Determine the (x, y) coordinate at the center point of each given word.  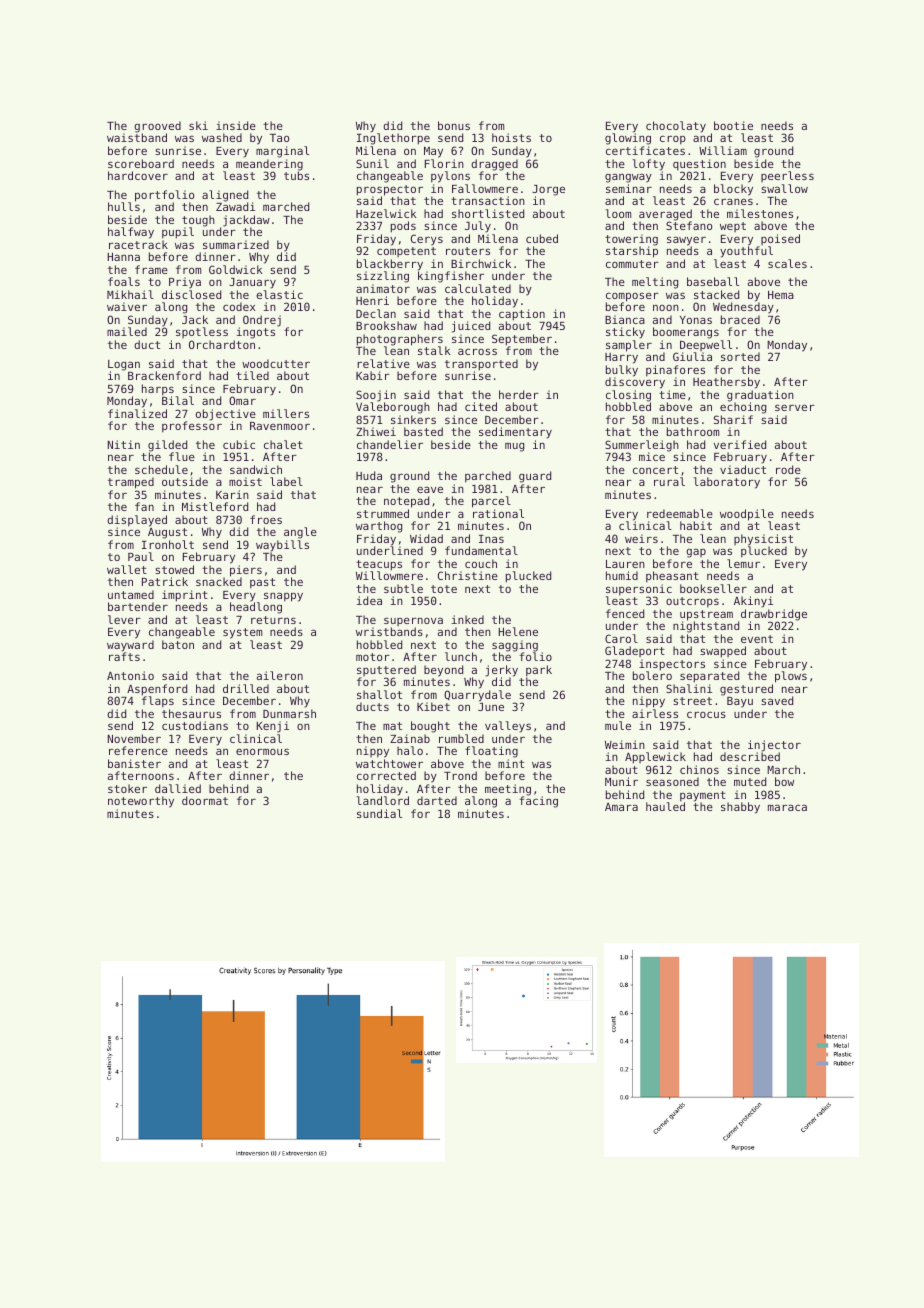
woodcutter (276, 363)
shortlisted (488, 213)
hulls (124, 206)
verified (740, 444)
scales (787, 263)
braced (740, 319)
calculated (478, 288)
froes (266, 519)
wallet (127, 569)
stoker (127, 788)
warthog (379, 527)
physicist (763, 540)
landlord (383, 800)
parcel (491, 502)
